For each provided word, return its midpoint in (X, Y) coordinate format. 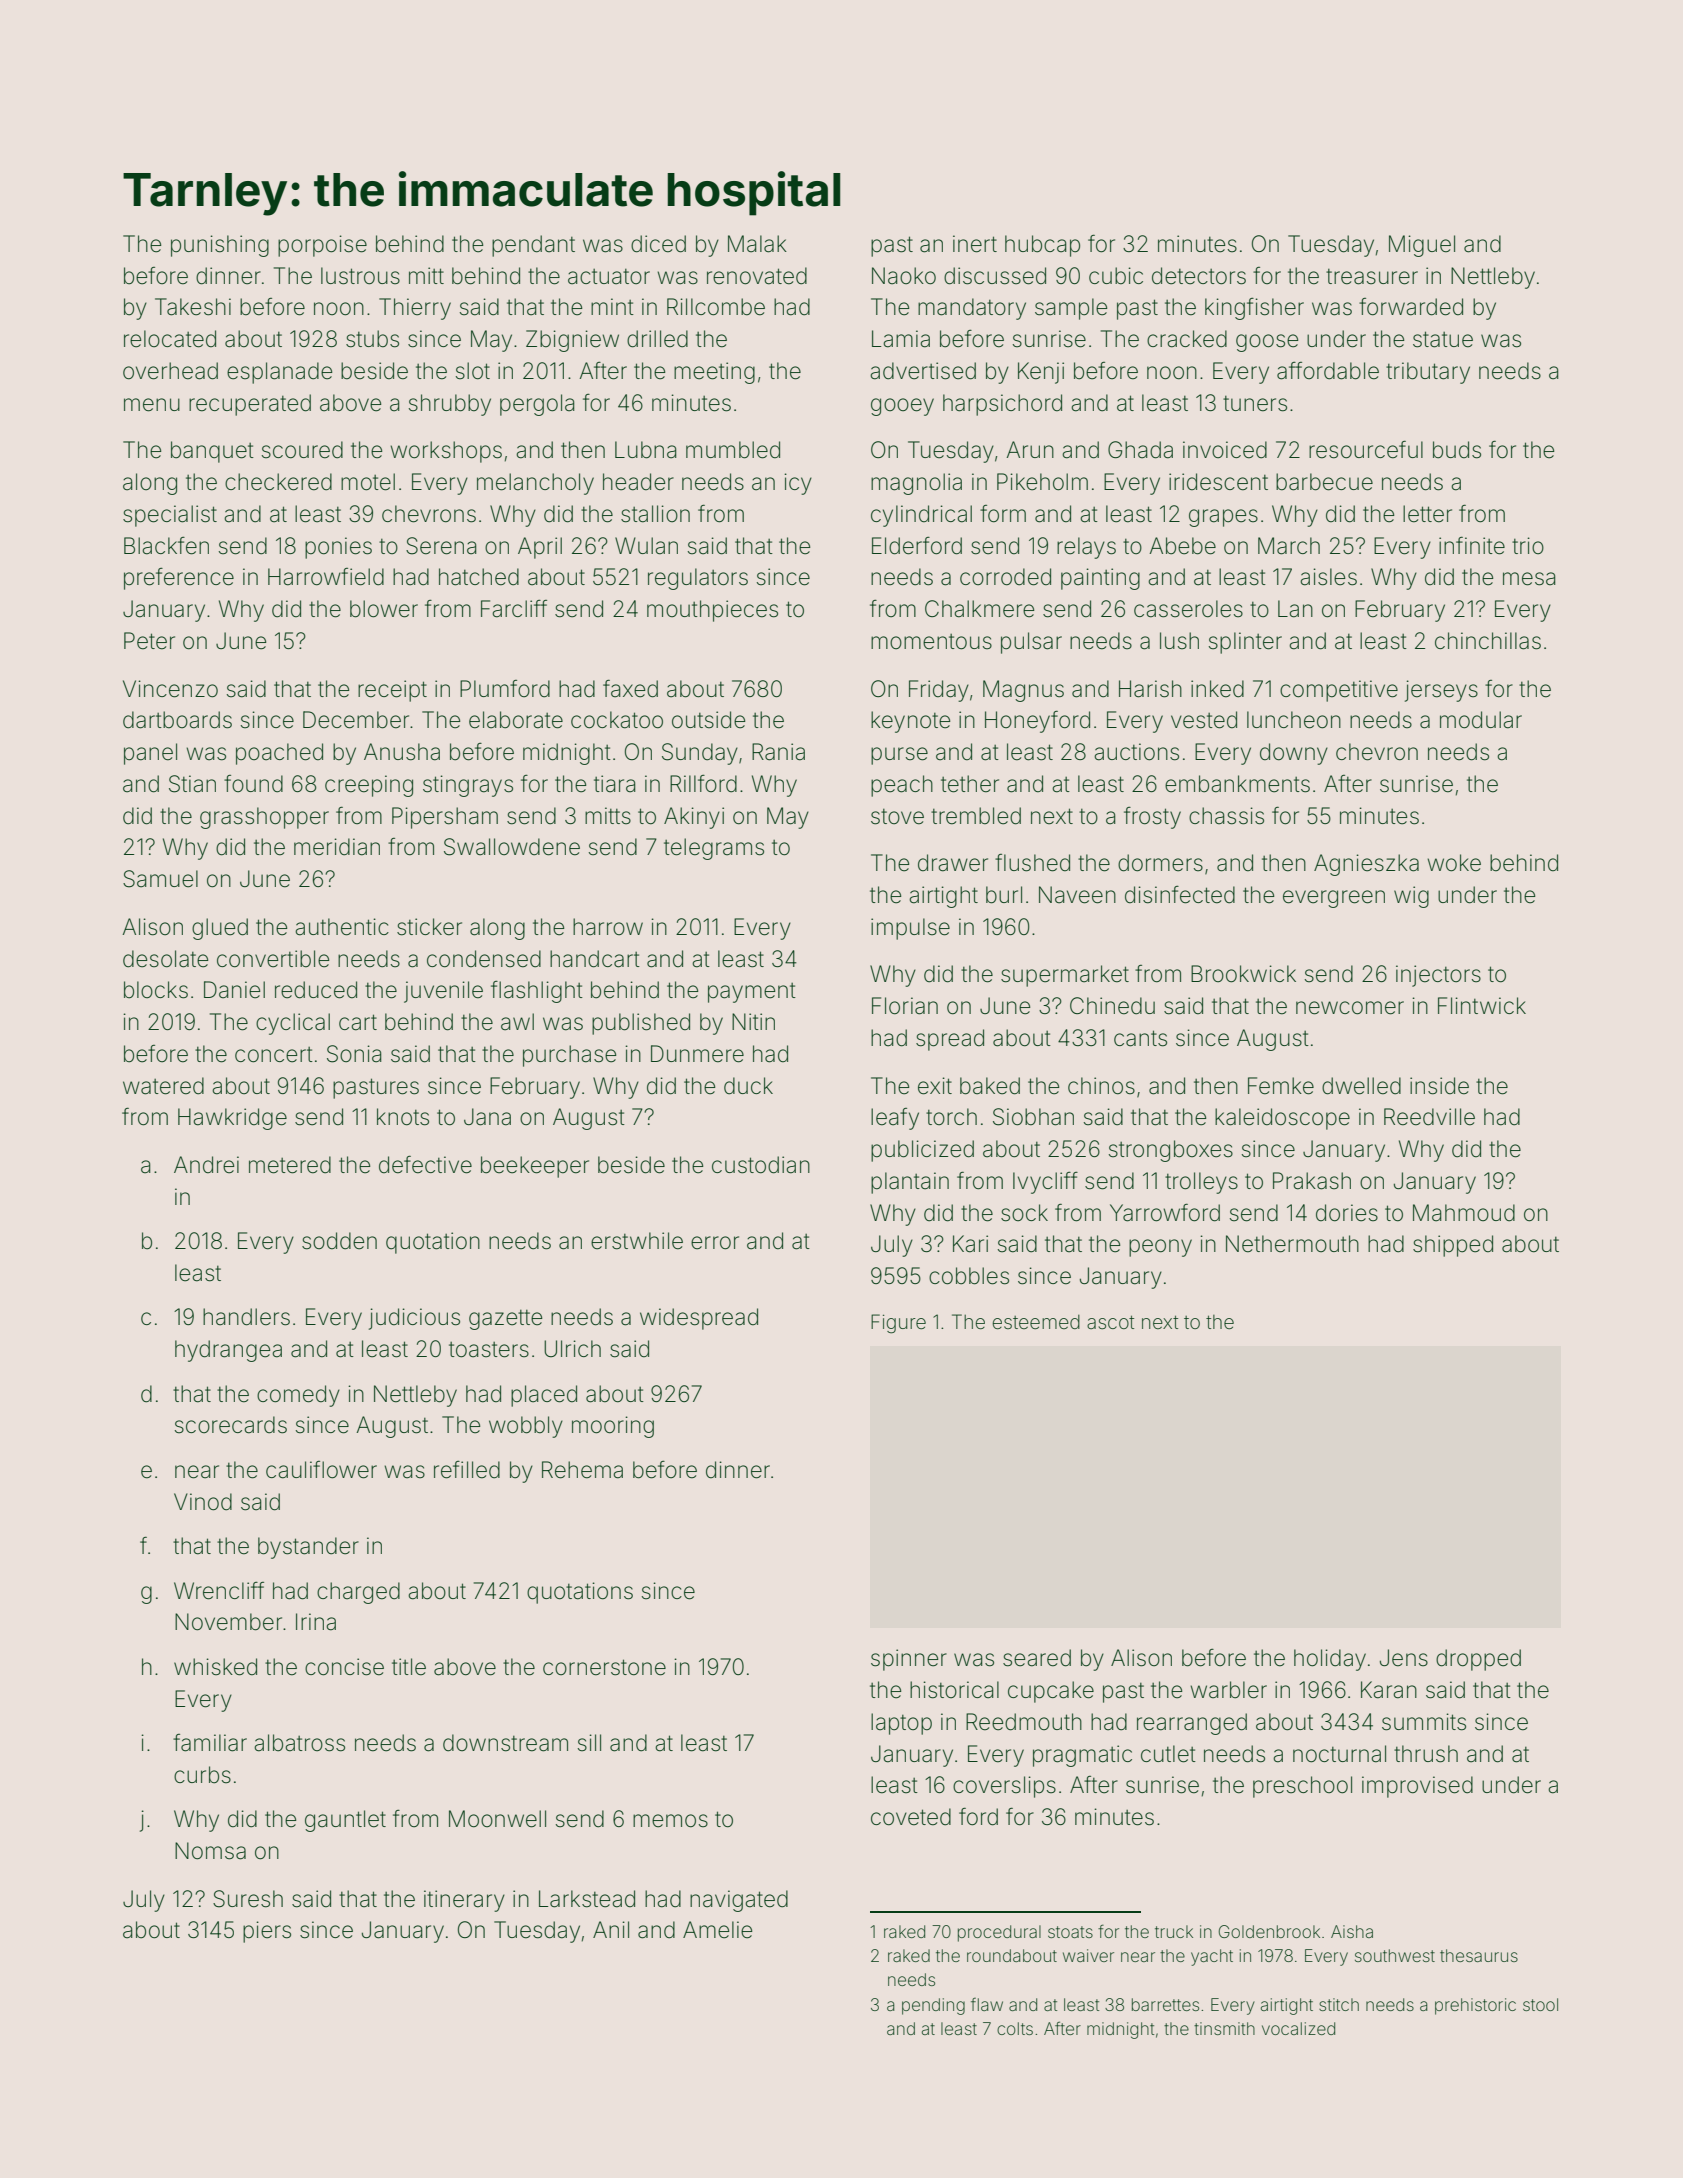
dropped (1478, 1660)
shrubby (450, 405)
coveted (911, 1817)
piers (267, 1932)
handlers (246, 1317)
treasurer (1372, 277)
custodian (761, 1165)
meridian (337, 847)
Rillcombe (716, 307)
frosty (1152, 818)
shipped (1453, 1246)
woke (1454, 863)
